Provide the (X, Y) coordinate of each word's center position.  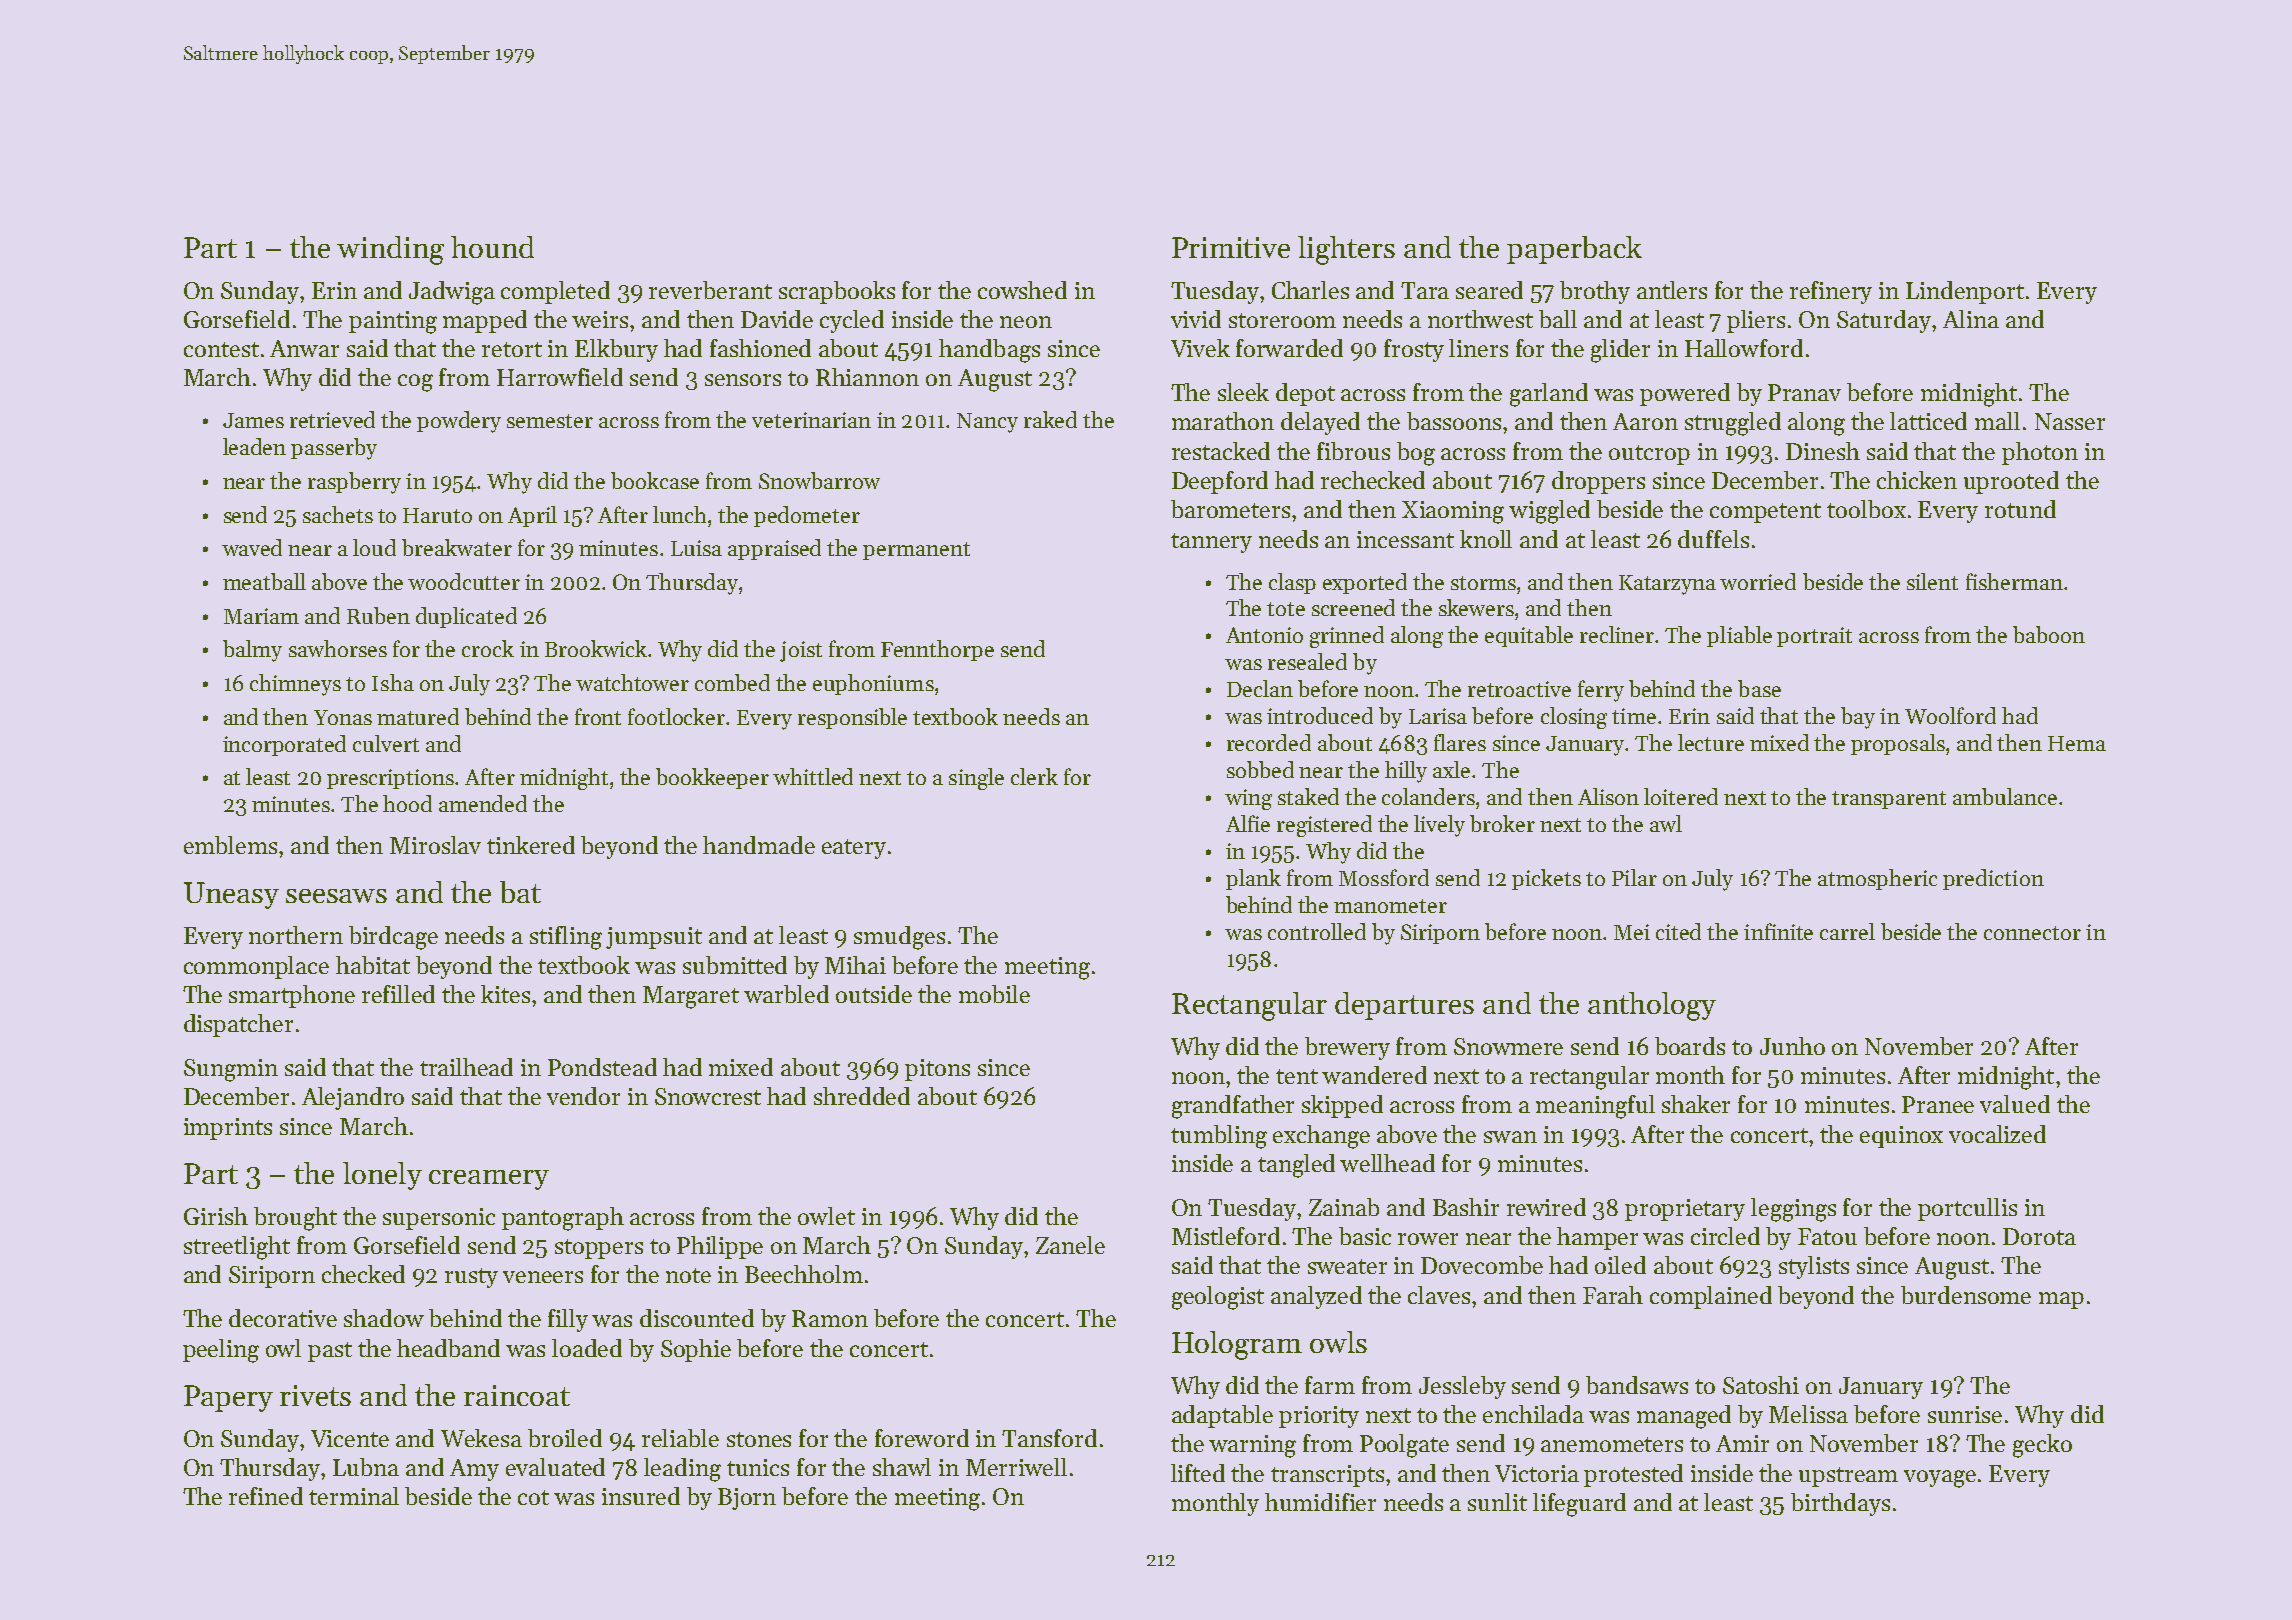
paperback (1574, 250)
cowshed (1022, 290)
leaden (254, 446)
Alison (1608, 796)
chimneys (295, 685)
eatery (854, 849)
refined (266, 1496)
